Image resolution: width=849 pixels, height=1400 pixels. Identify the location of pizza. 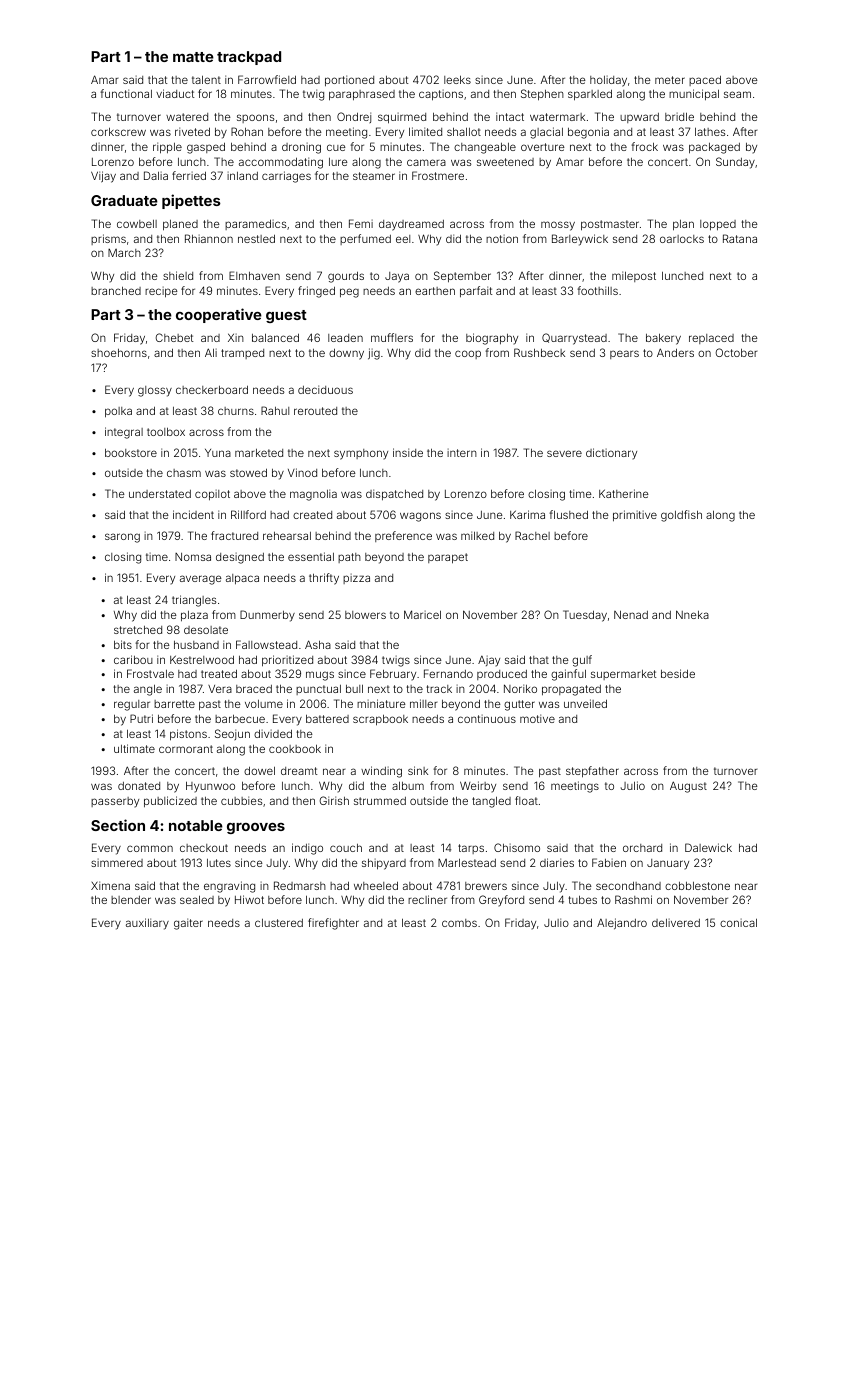
(356, 579).
